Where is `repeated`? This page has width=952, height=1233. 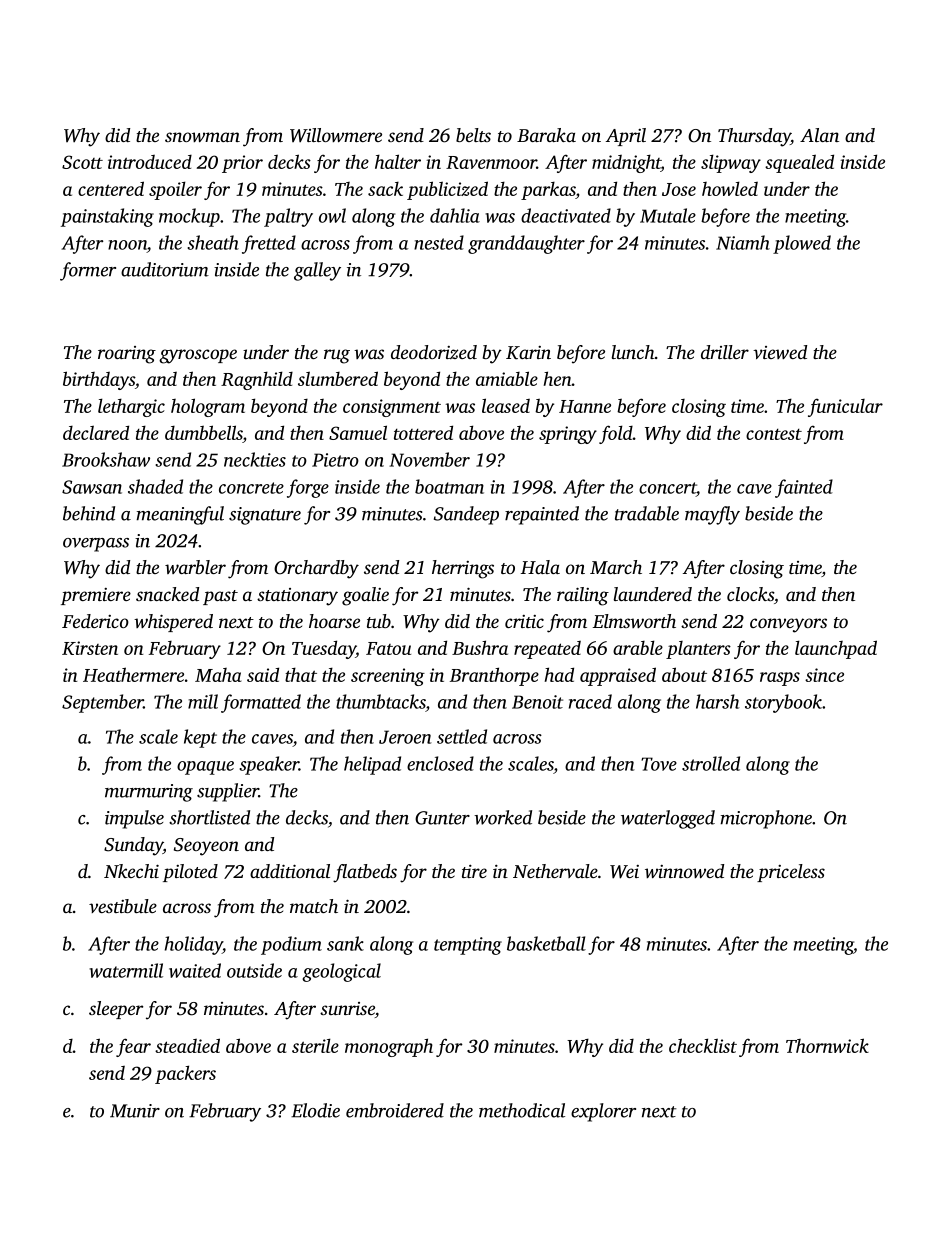 repeated is located at coordinates (547, 650).
